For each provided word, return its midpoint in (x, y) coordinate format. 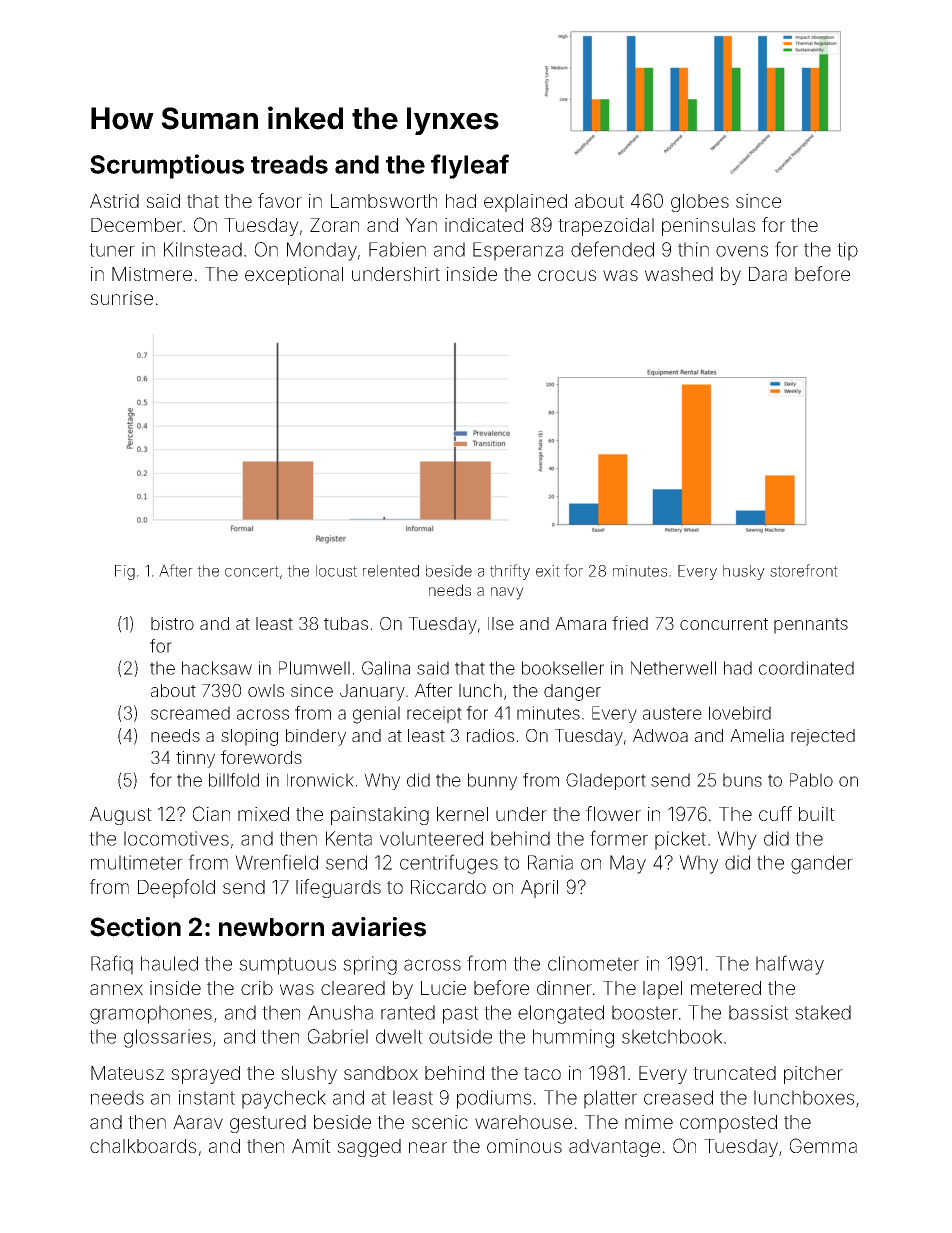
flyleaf (470, 166)
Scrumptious (167, 166)
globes (700, 203)
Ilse (501, 623)
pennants (811, 626)
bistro (172, 623)
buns (742, 780)
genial (376, 715)
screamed (190, 713)
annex (116, 989)
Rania (550, 862)
